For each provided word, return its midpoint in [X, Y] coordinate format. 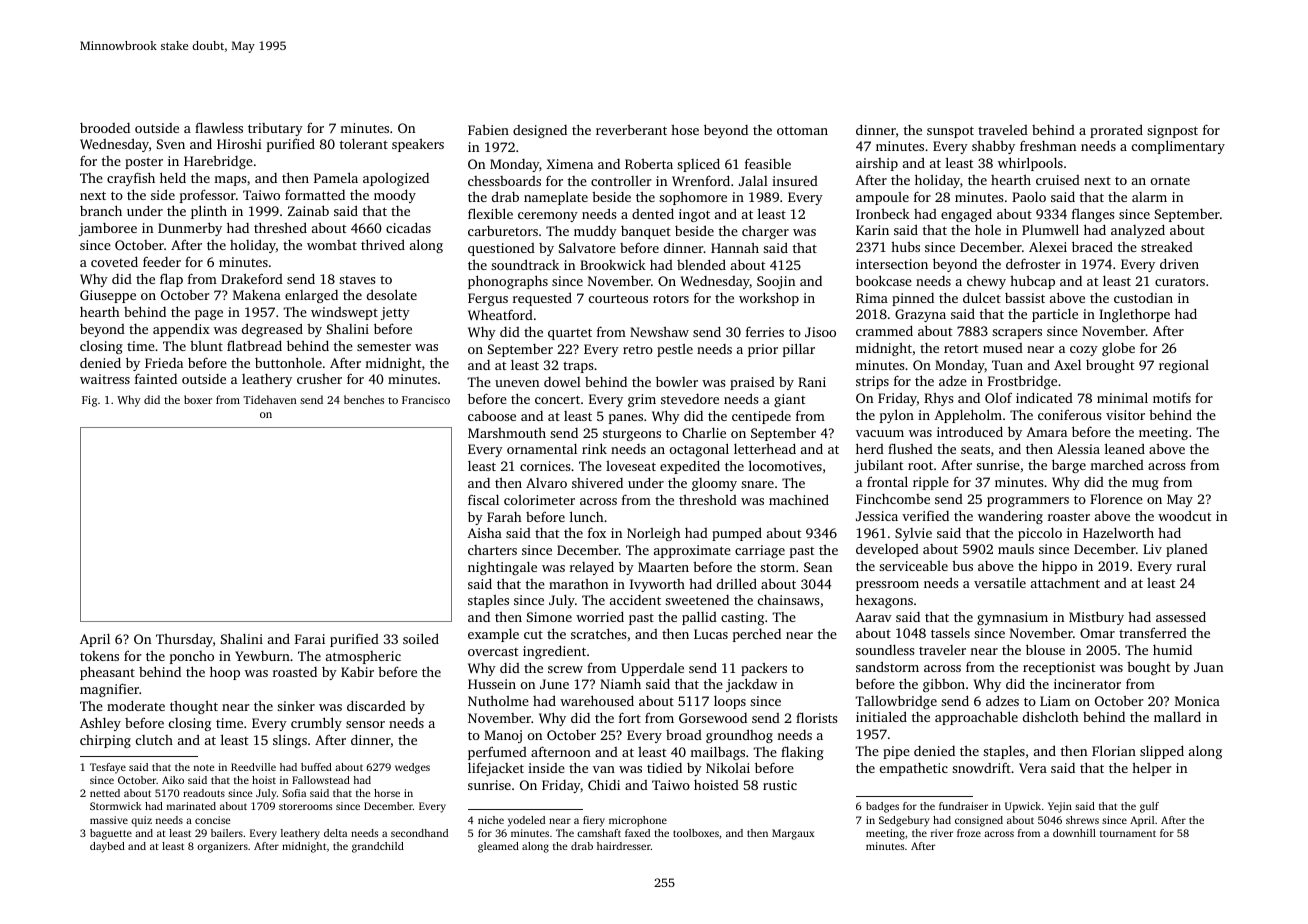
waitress [105, 379]
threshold [708, 500]
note [204, 767]
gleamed [498, 847]
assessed [1181, 616]
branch [101, 210]
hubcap [1032, 282]
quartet [570, 334]
